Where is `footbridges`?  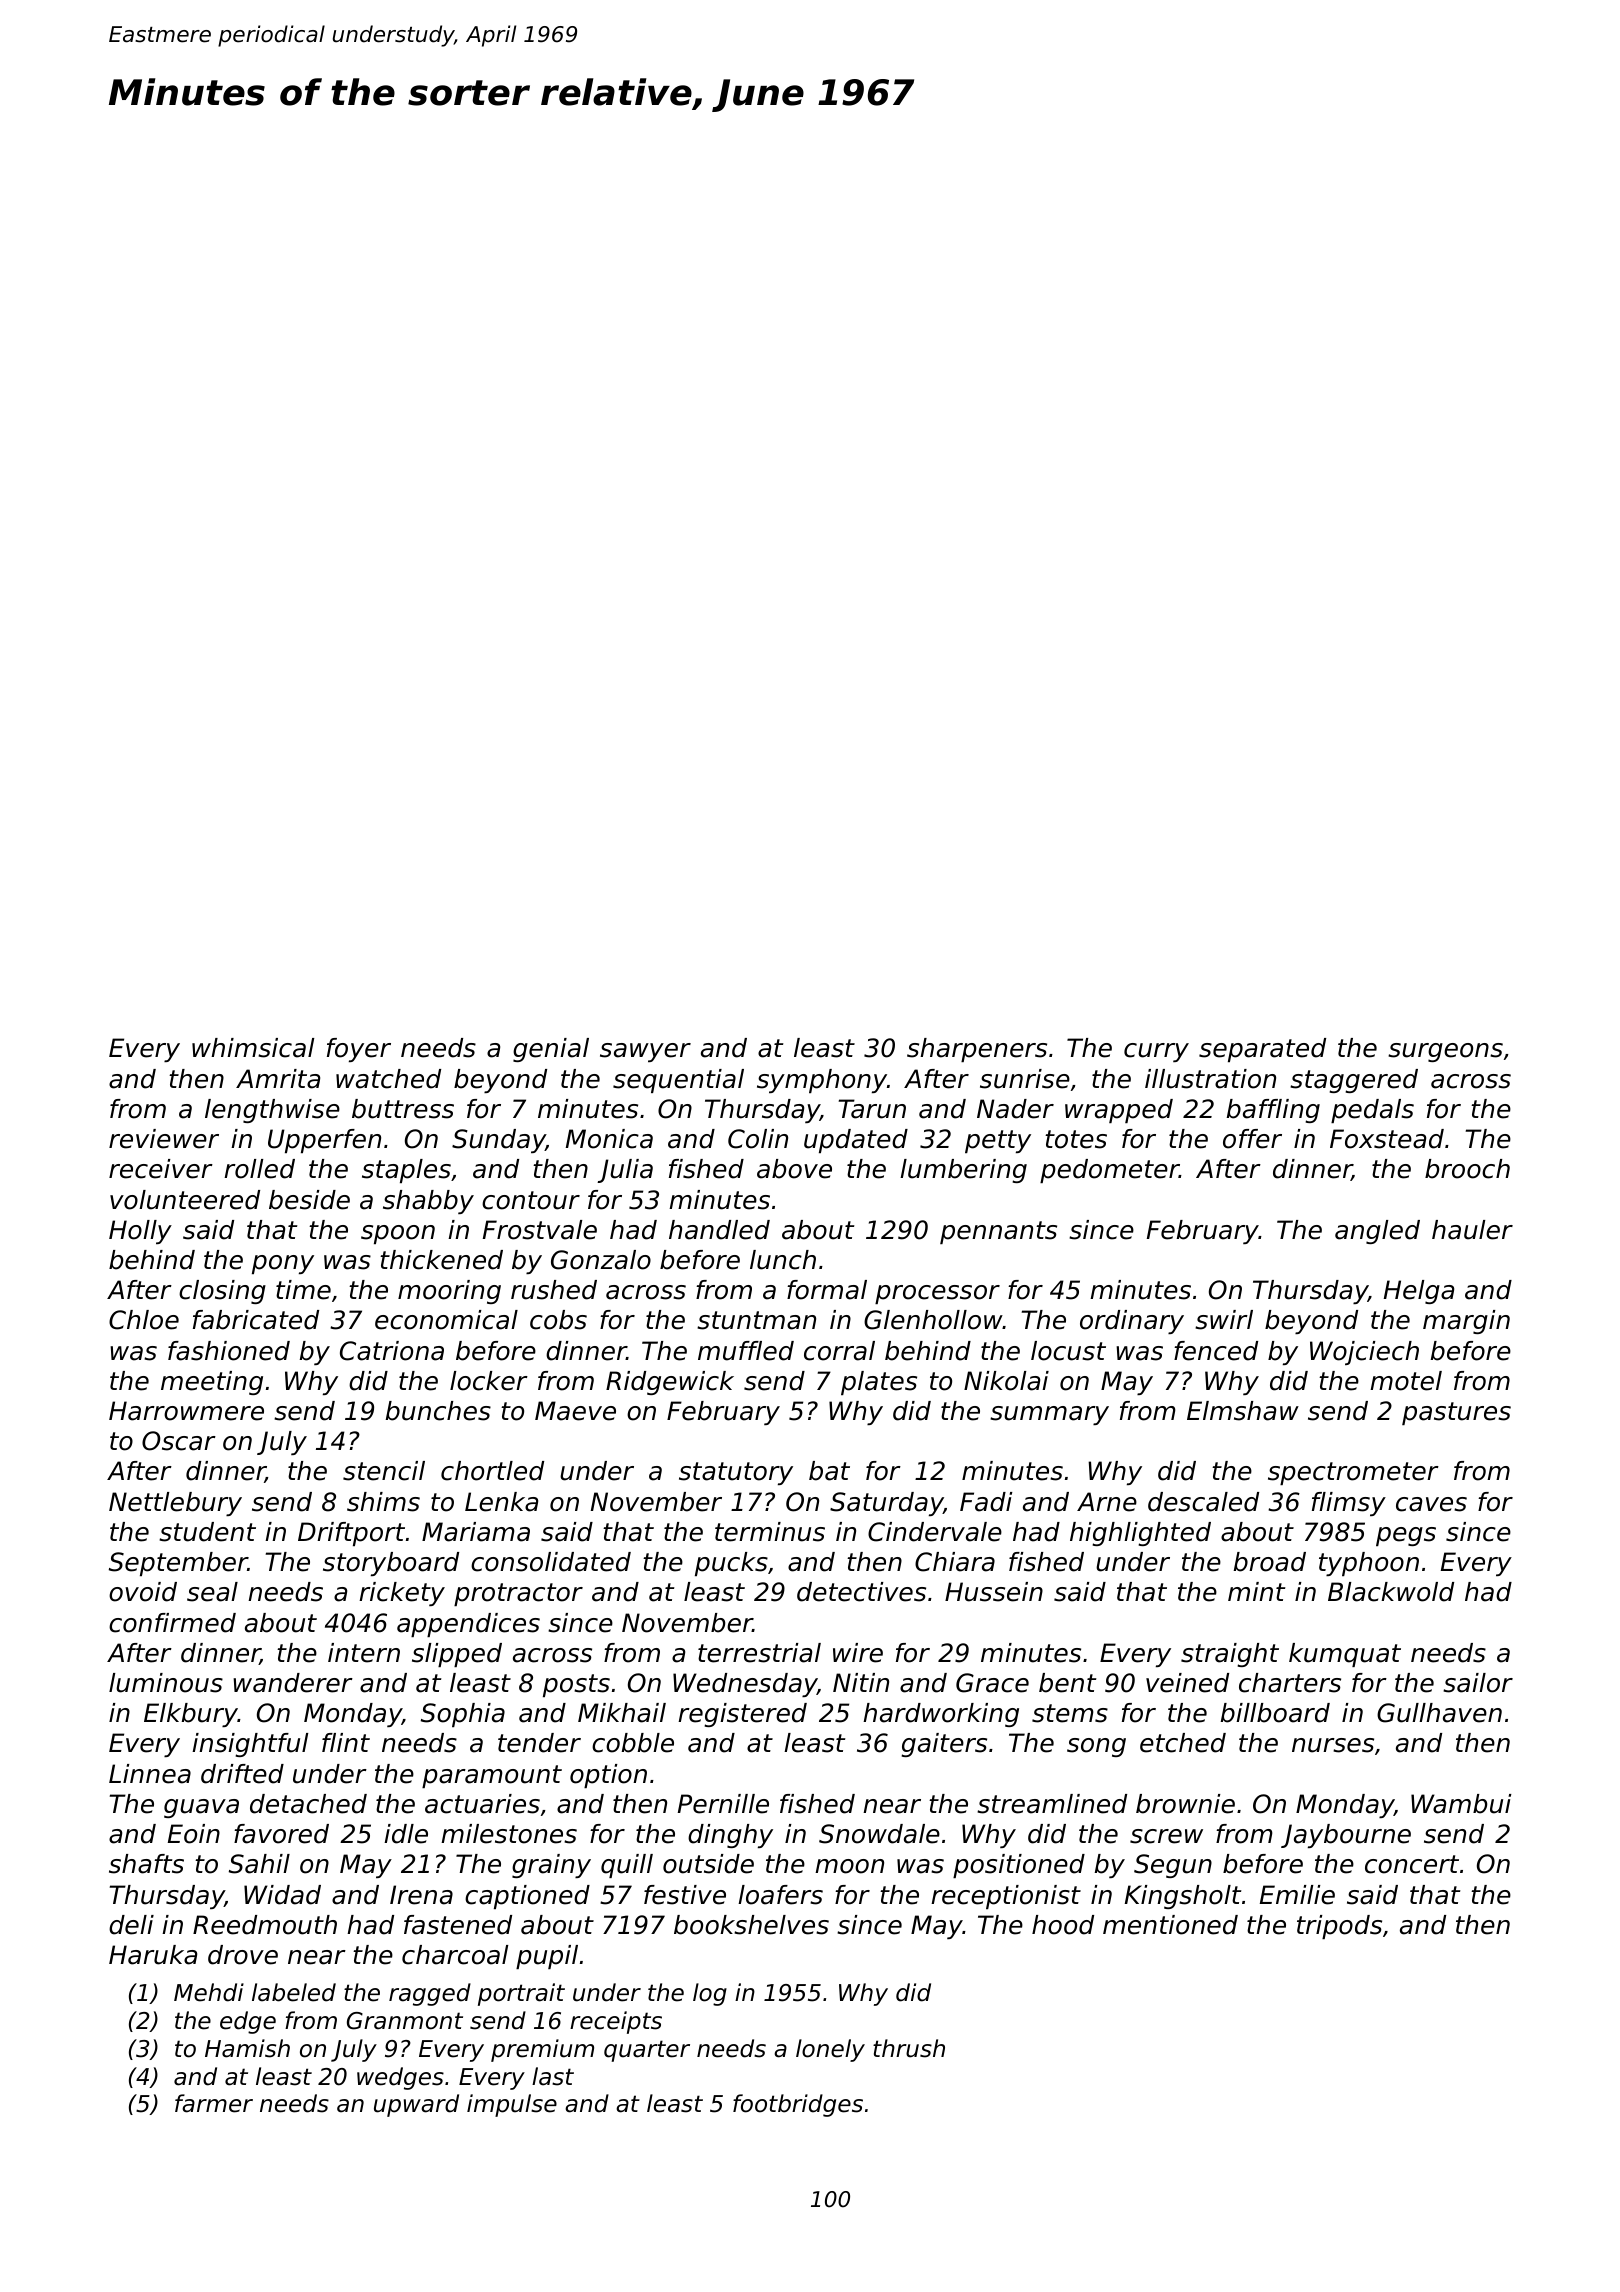 footbridges is located at coordinates (798, 2105).
